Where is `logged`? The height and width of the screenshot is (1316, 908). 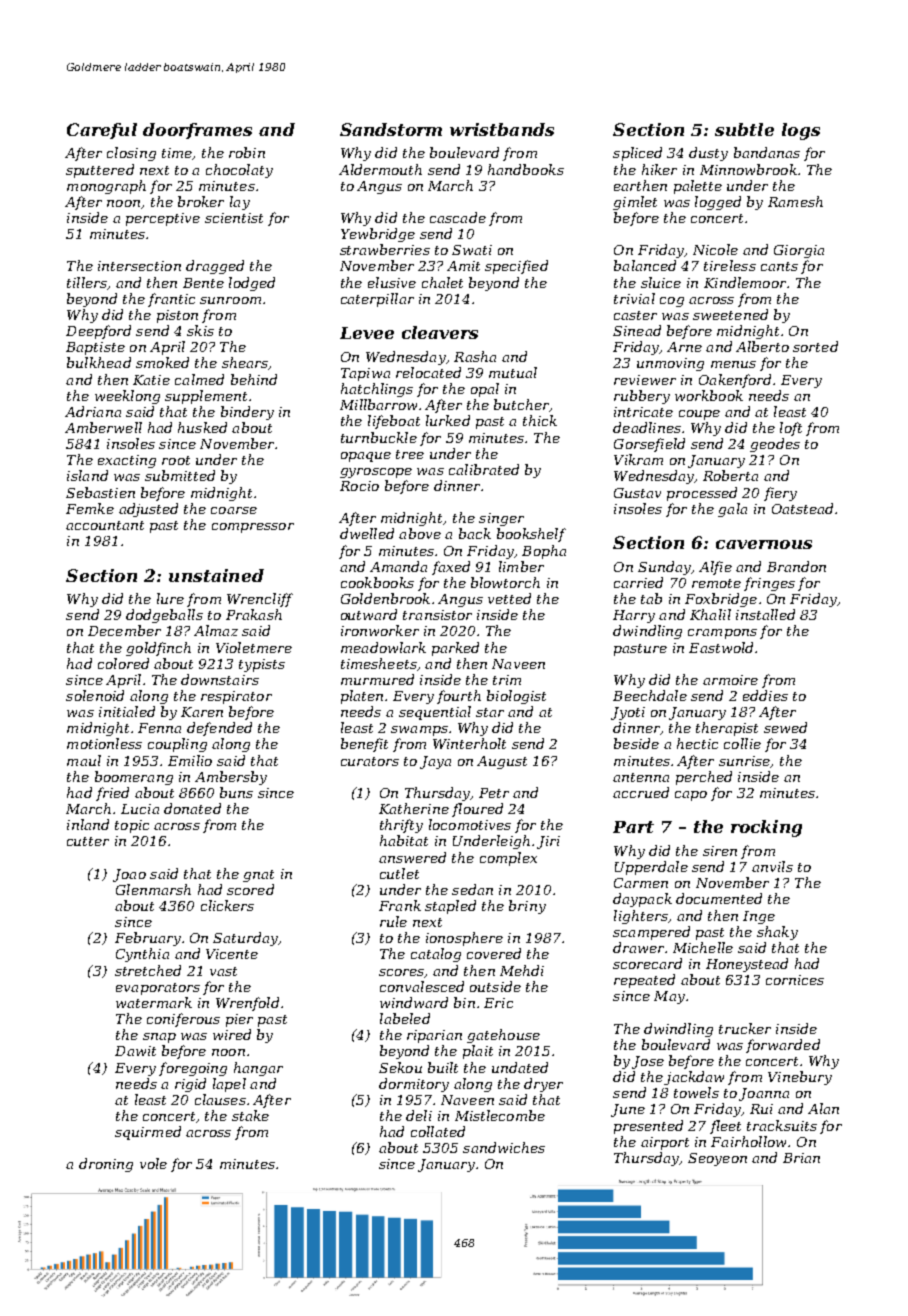
logged is located at coordinates (718, 203).
